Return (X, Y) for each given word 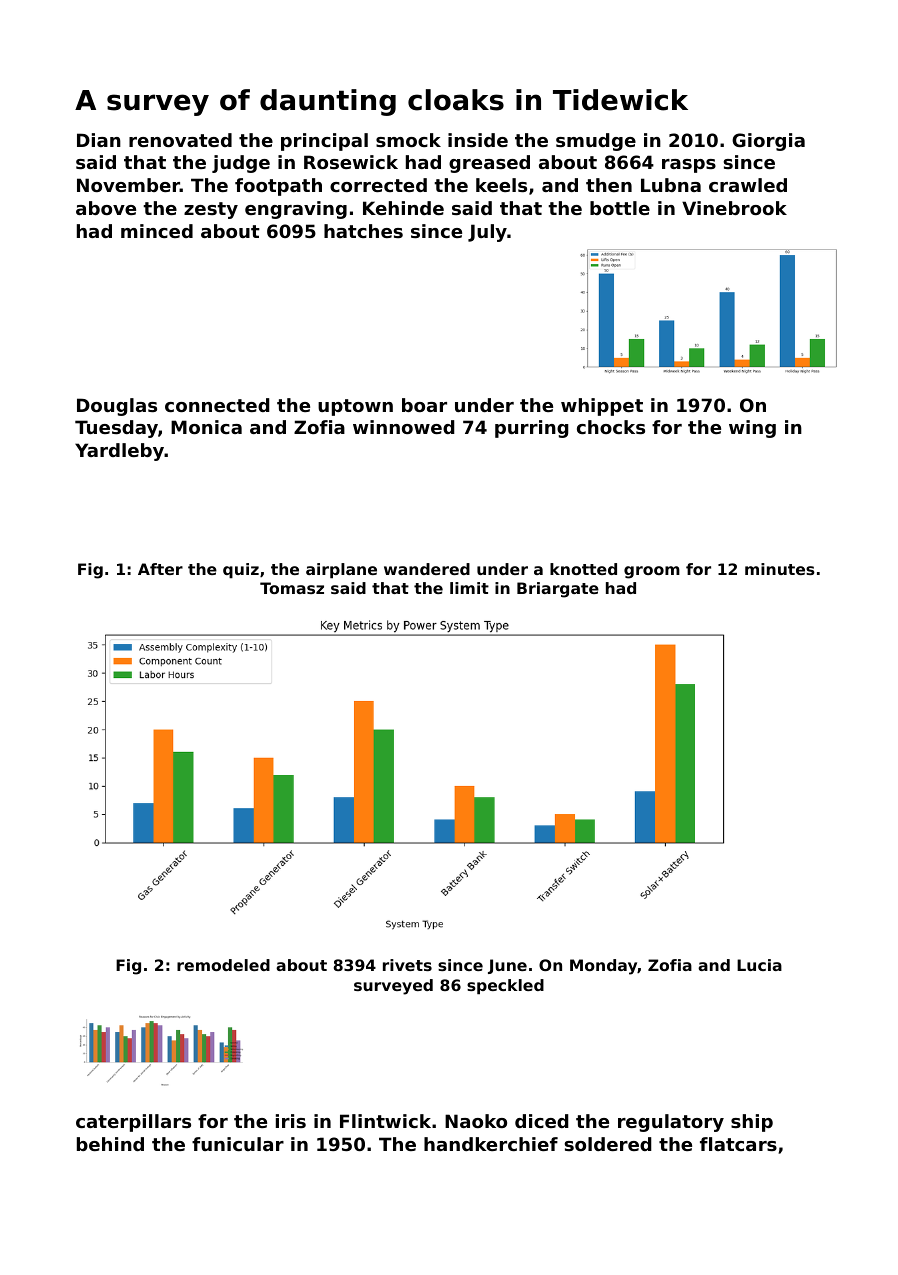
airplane (341, 571)
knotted (583, 569)
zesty (211, 210)
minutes (780, 569)
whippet (602, 407)
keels (501, 185)
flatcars (738, 1144)
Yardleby (119, 452)
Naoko (476, 1121)
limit (469, 588)
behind (110, 1144)
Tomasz (292, 588)
